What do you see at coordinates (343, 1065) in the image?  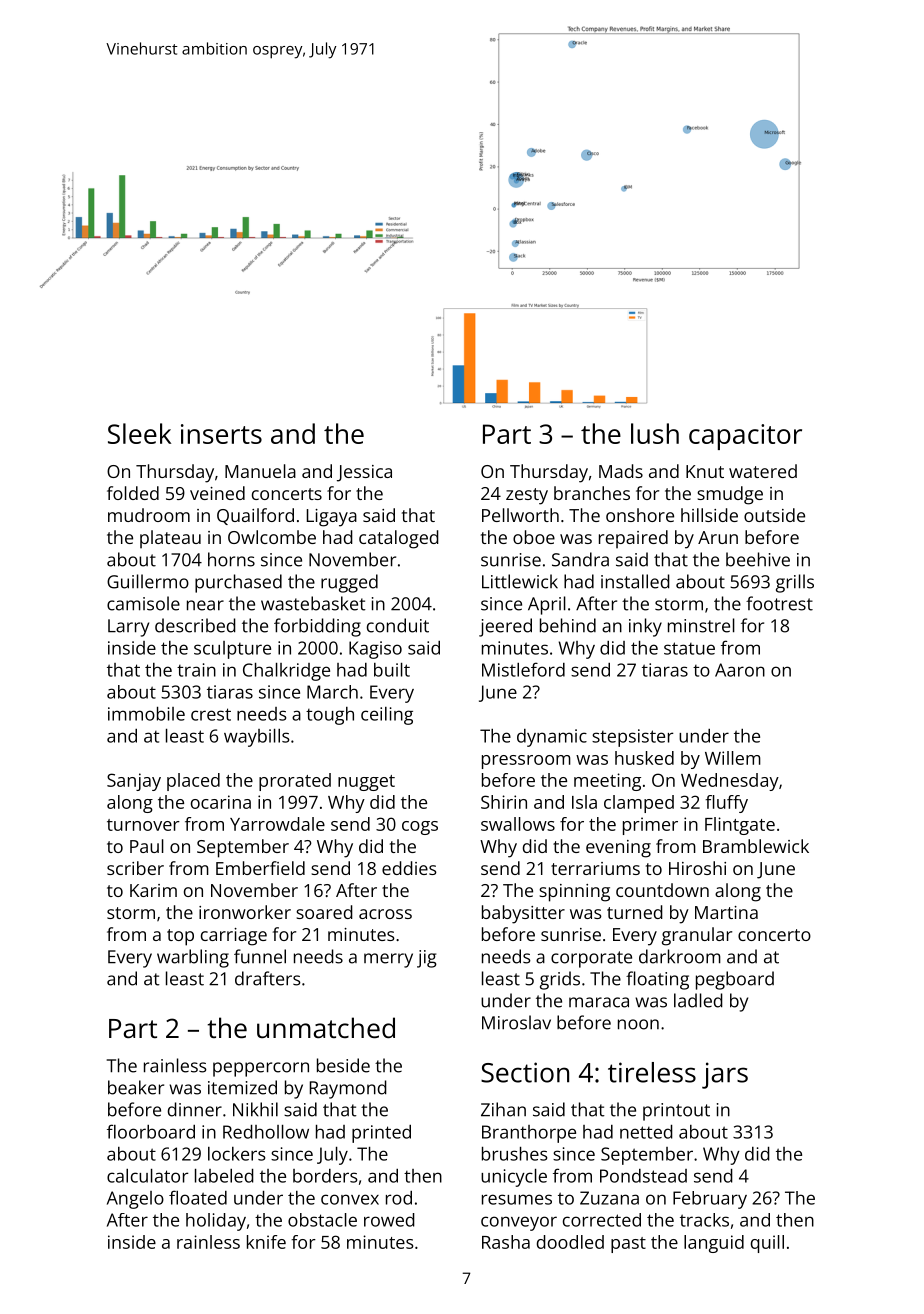 I see `beside` at bounding box center [343, 1065].
